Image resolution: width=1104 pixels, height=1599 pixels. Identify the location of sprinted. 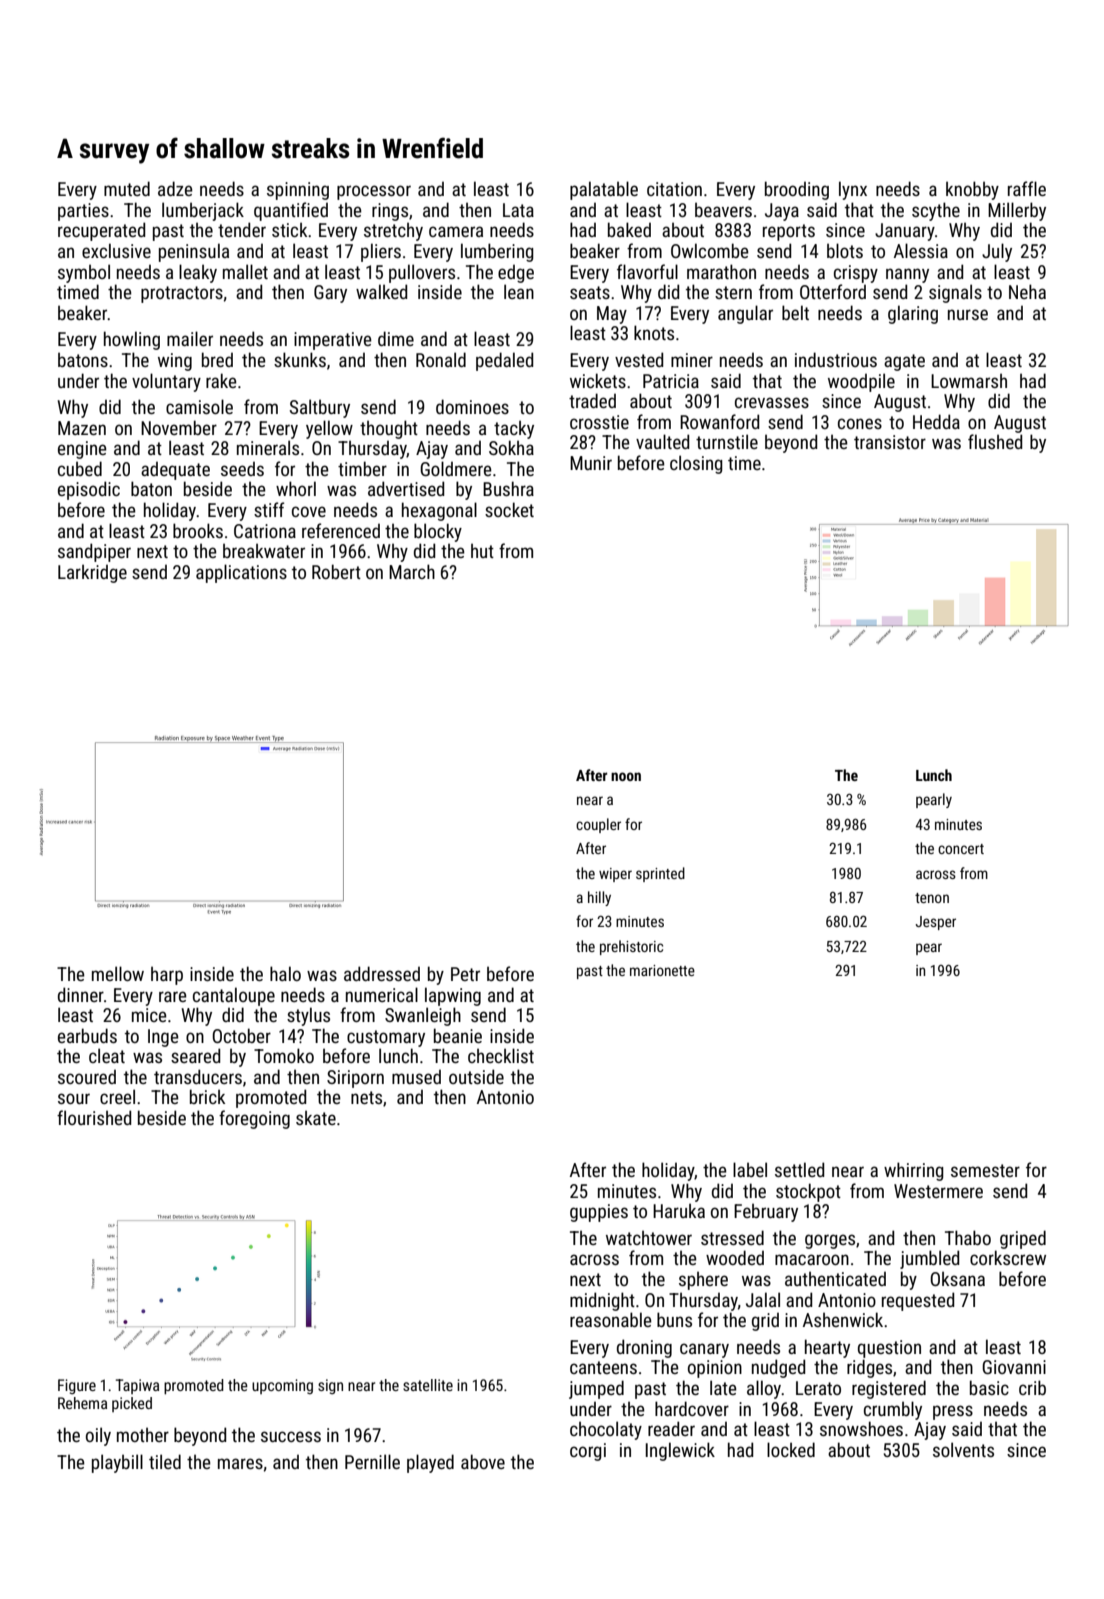
(660, 874).
